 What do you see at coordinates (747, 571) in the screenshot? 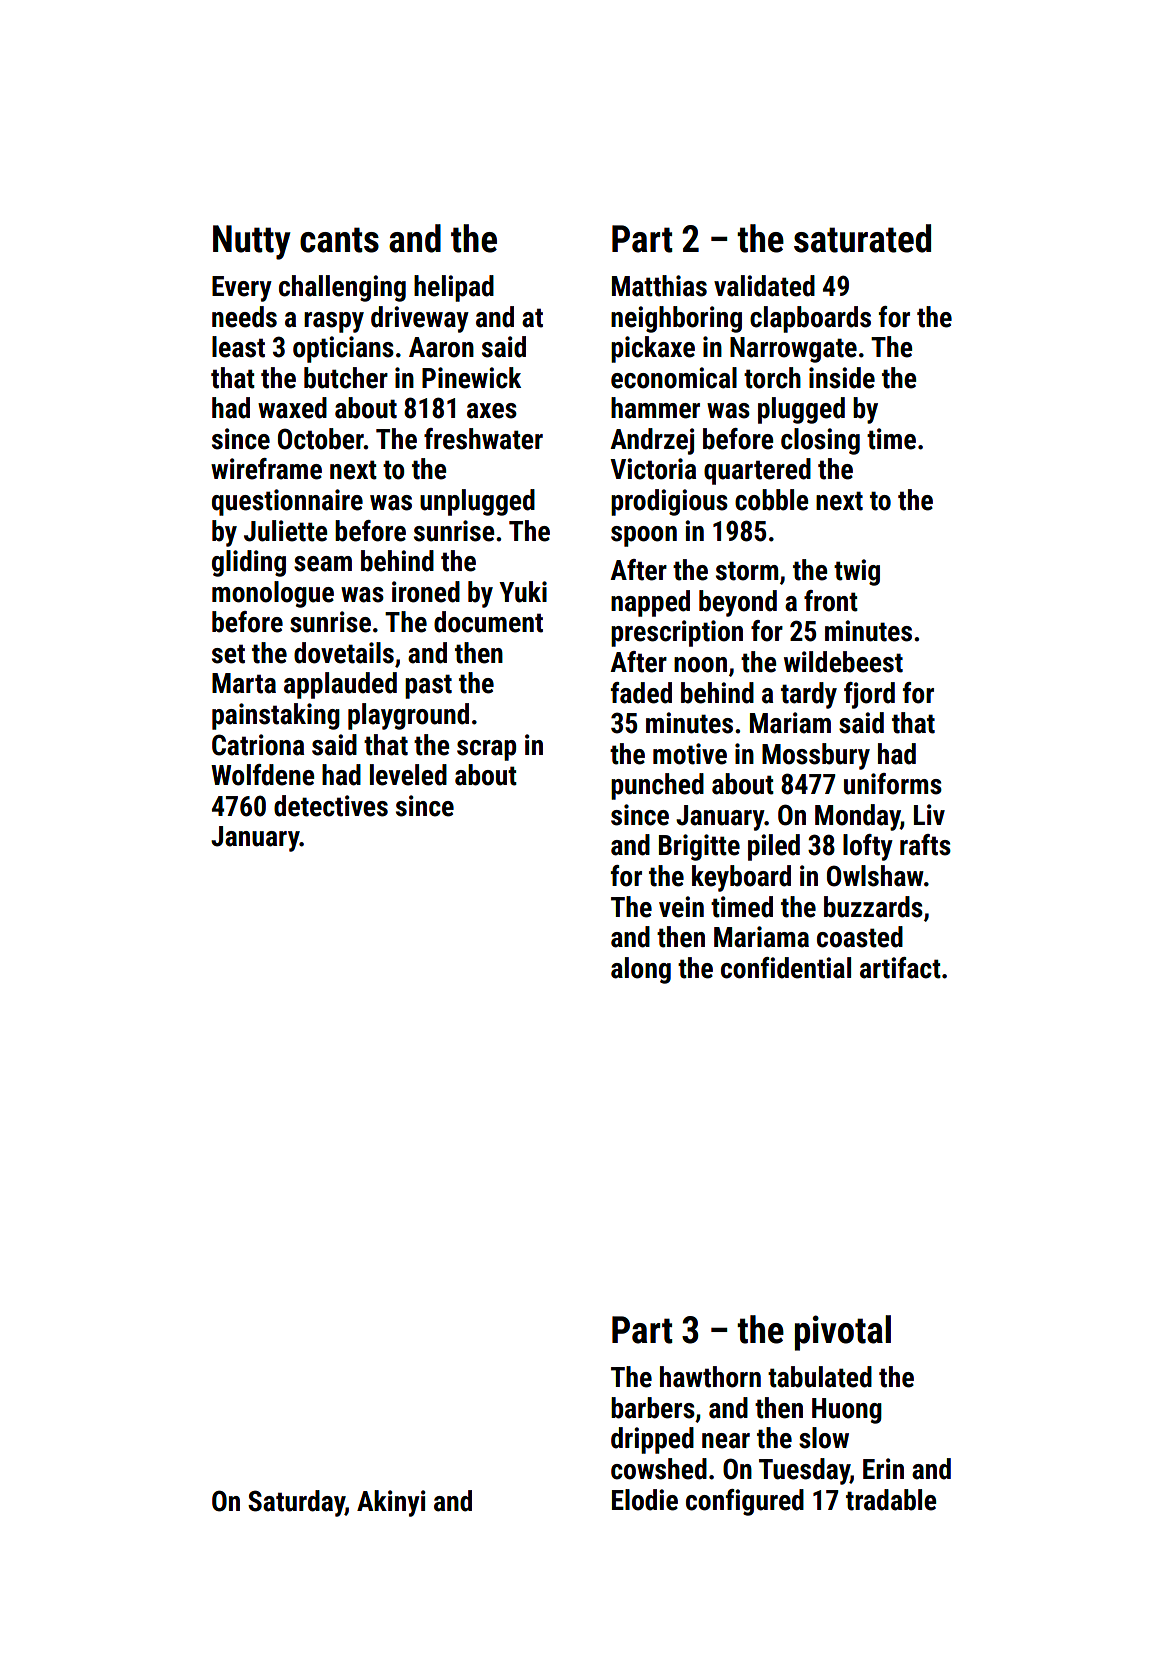
I see `storm` at bounding box center [747, 571].
